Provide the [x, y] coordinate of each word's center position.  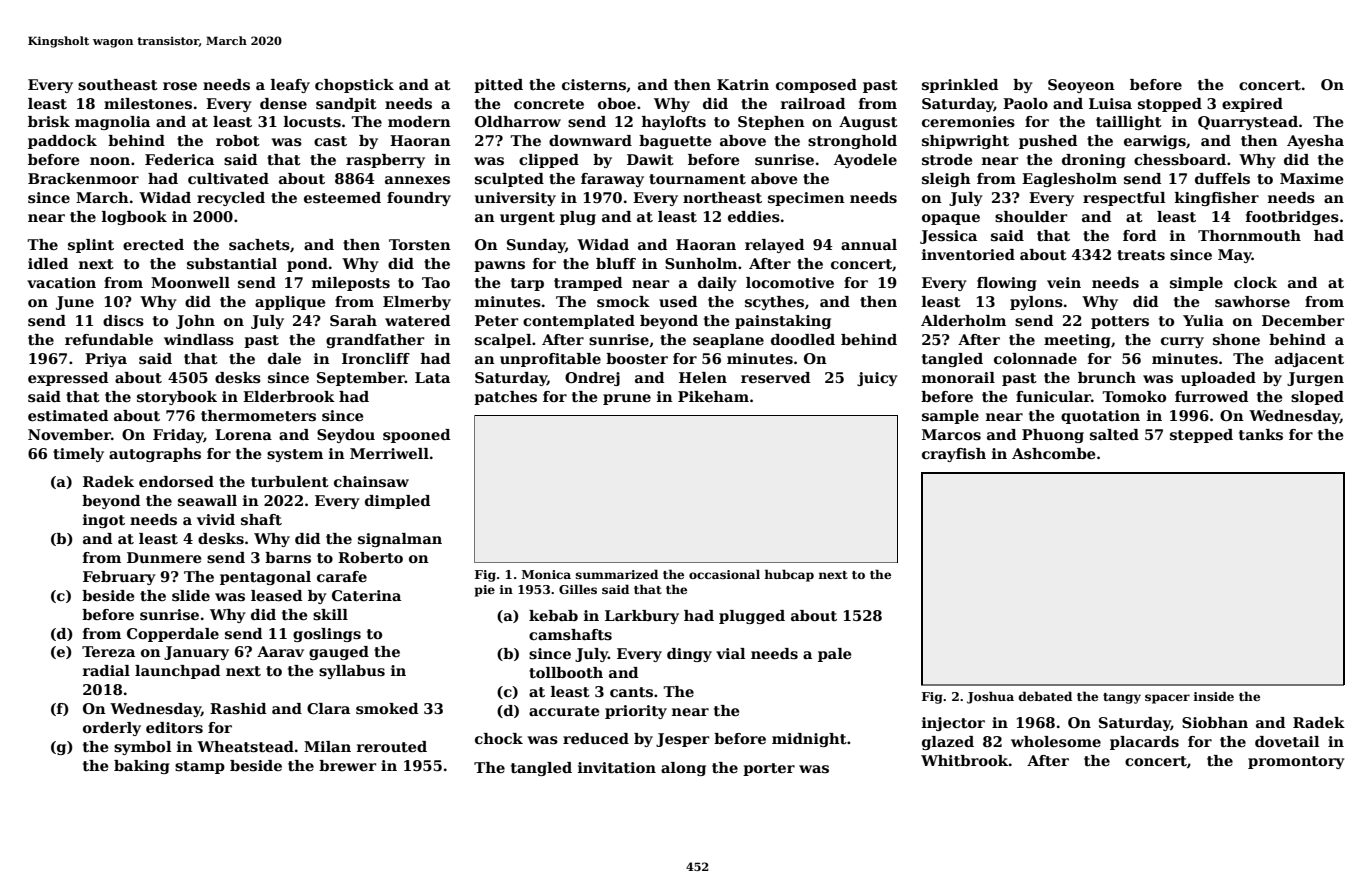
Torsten [420, 245]
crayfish [954, 455]
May [1235, 256]
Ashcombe [1053, 454]
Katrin [743, 84]
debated [1045, 696]
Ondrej [592, 379]
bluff [616, 263]
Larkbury [642, 617]
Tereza [108, 651]
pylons [1036, 303]
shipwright [965, 142]
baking [142, 767]
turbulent [290, 481]
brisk [49, 121]
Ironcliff [376, 358]
